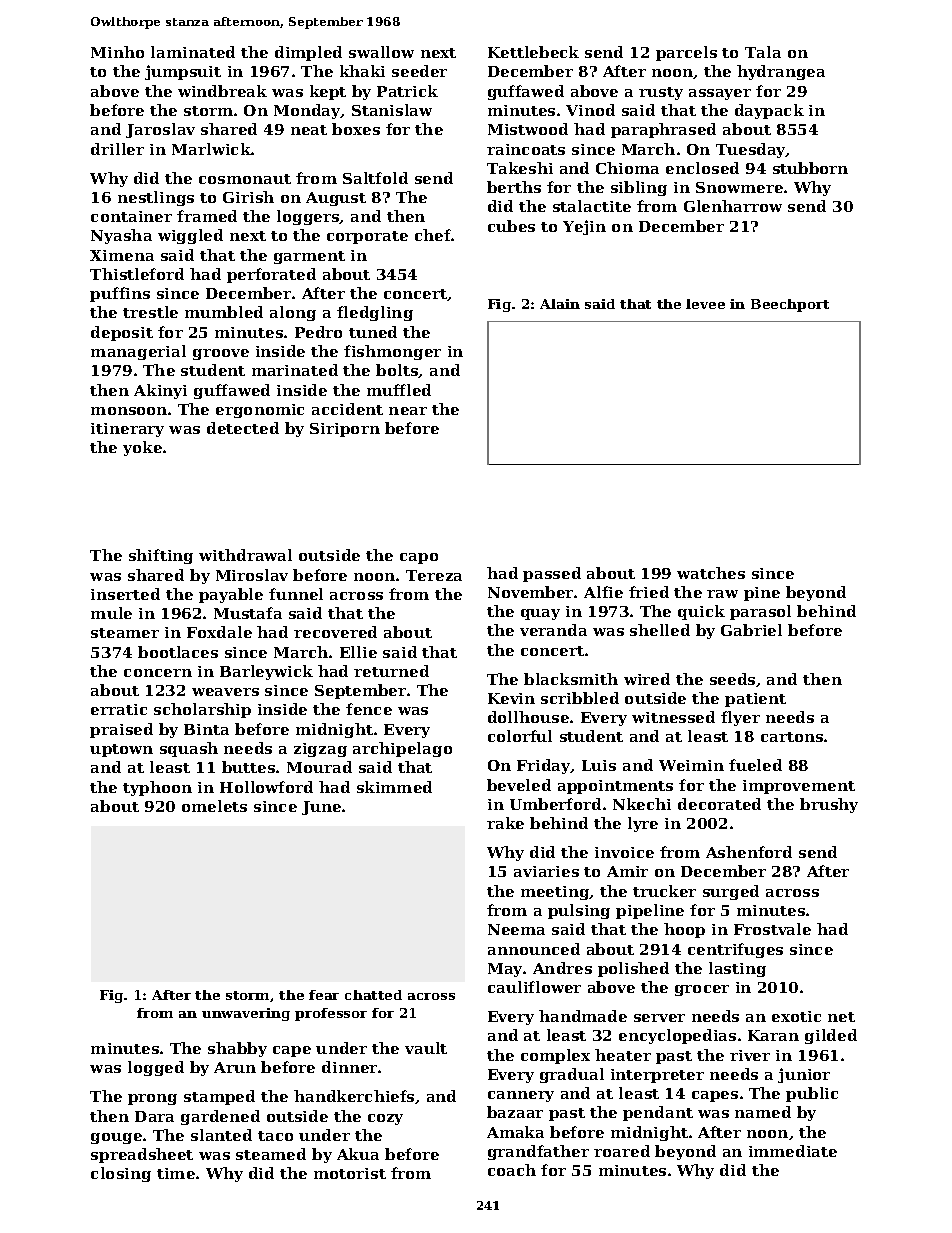  What do you see at coordinates (433, 235) in the image?
I see `chef` at bounding box center [433, 235].
